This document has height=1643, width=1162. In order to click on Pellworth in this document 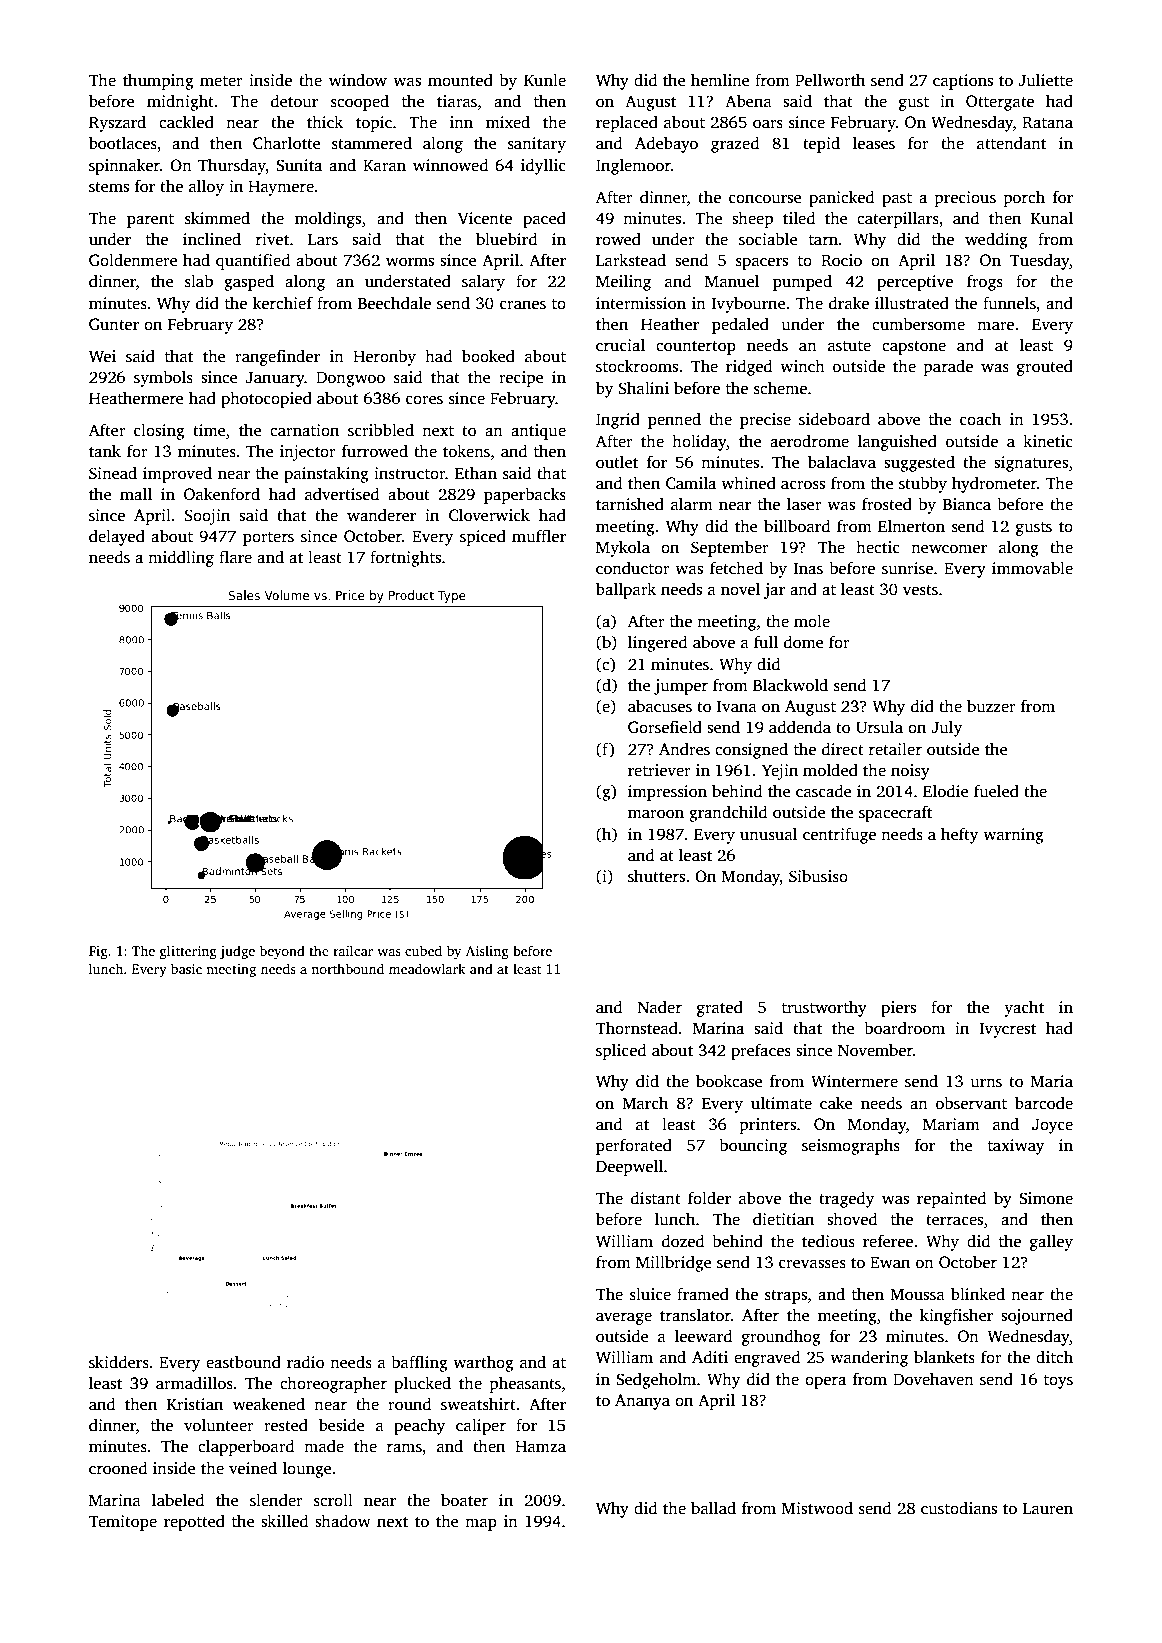, I will do `click(830, 80)`.
